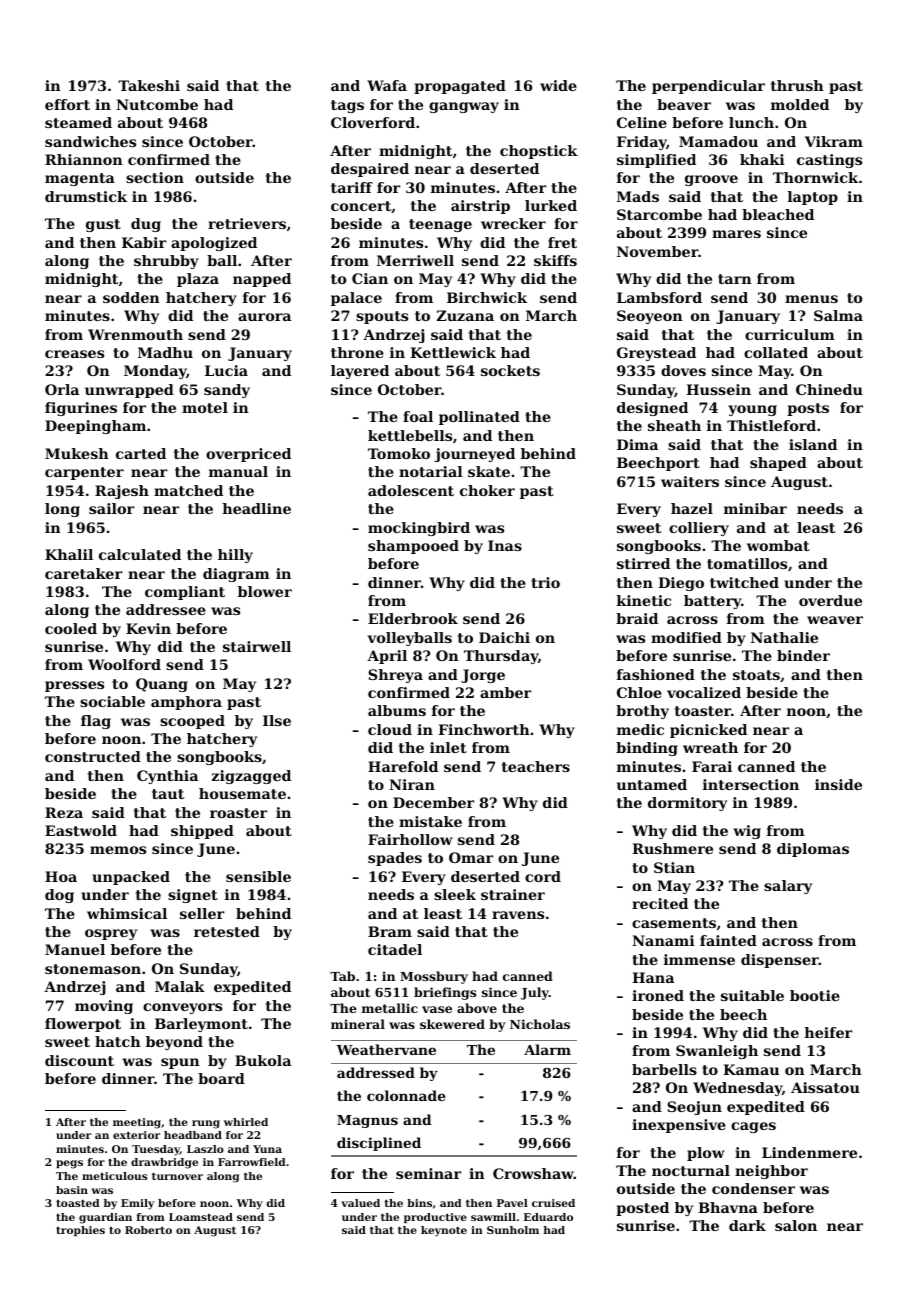 The width and height of the screenshot is (908, 1316). Describe the element at coordinates (157, 104) in the screenshot. I see `Nutcombe` at that location.
